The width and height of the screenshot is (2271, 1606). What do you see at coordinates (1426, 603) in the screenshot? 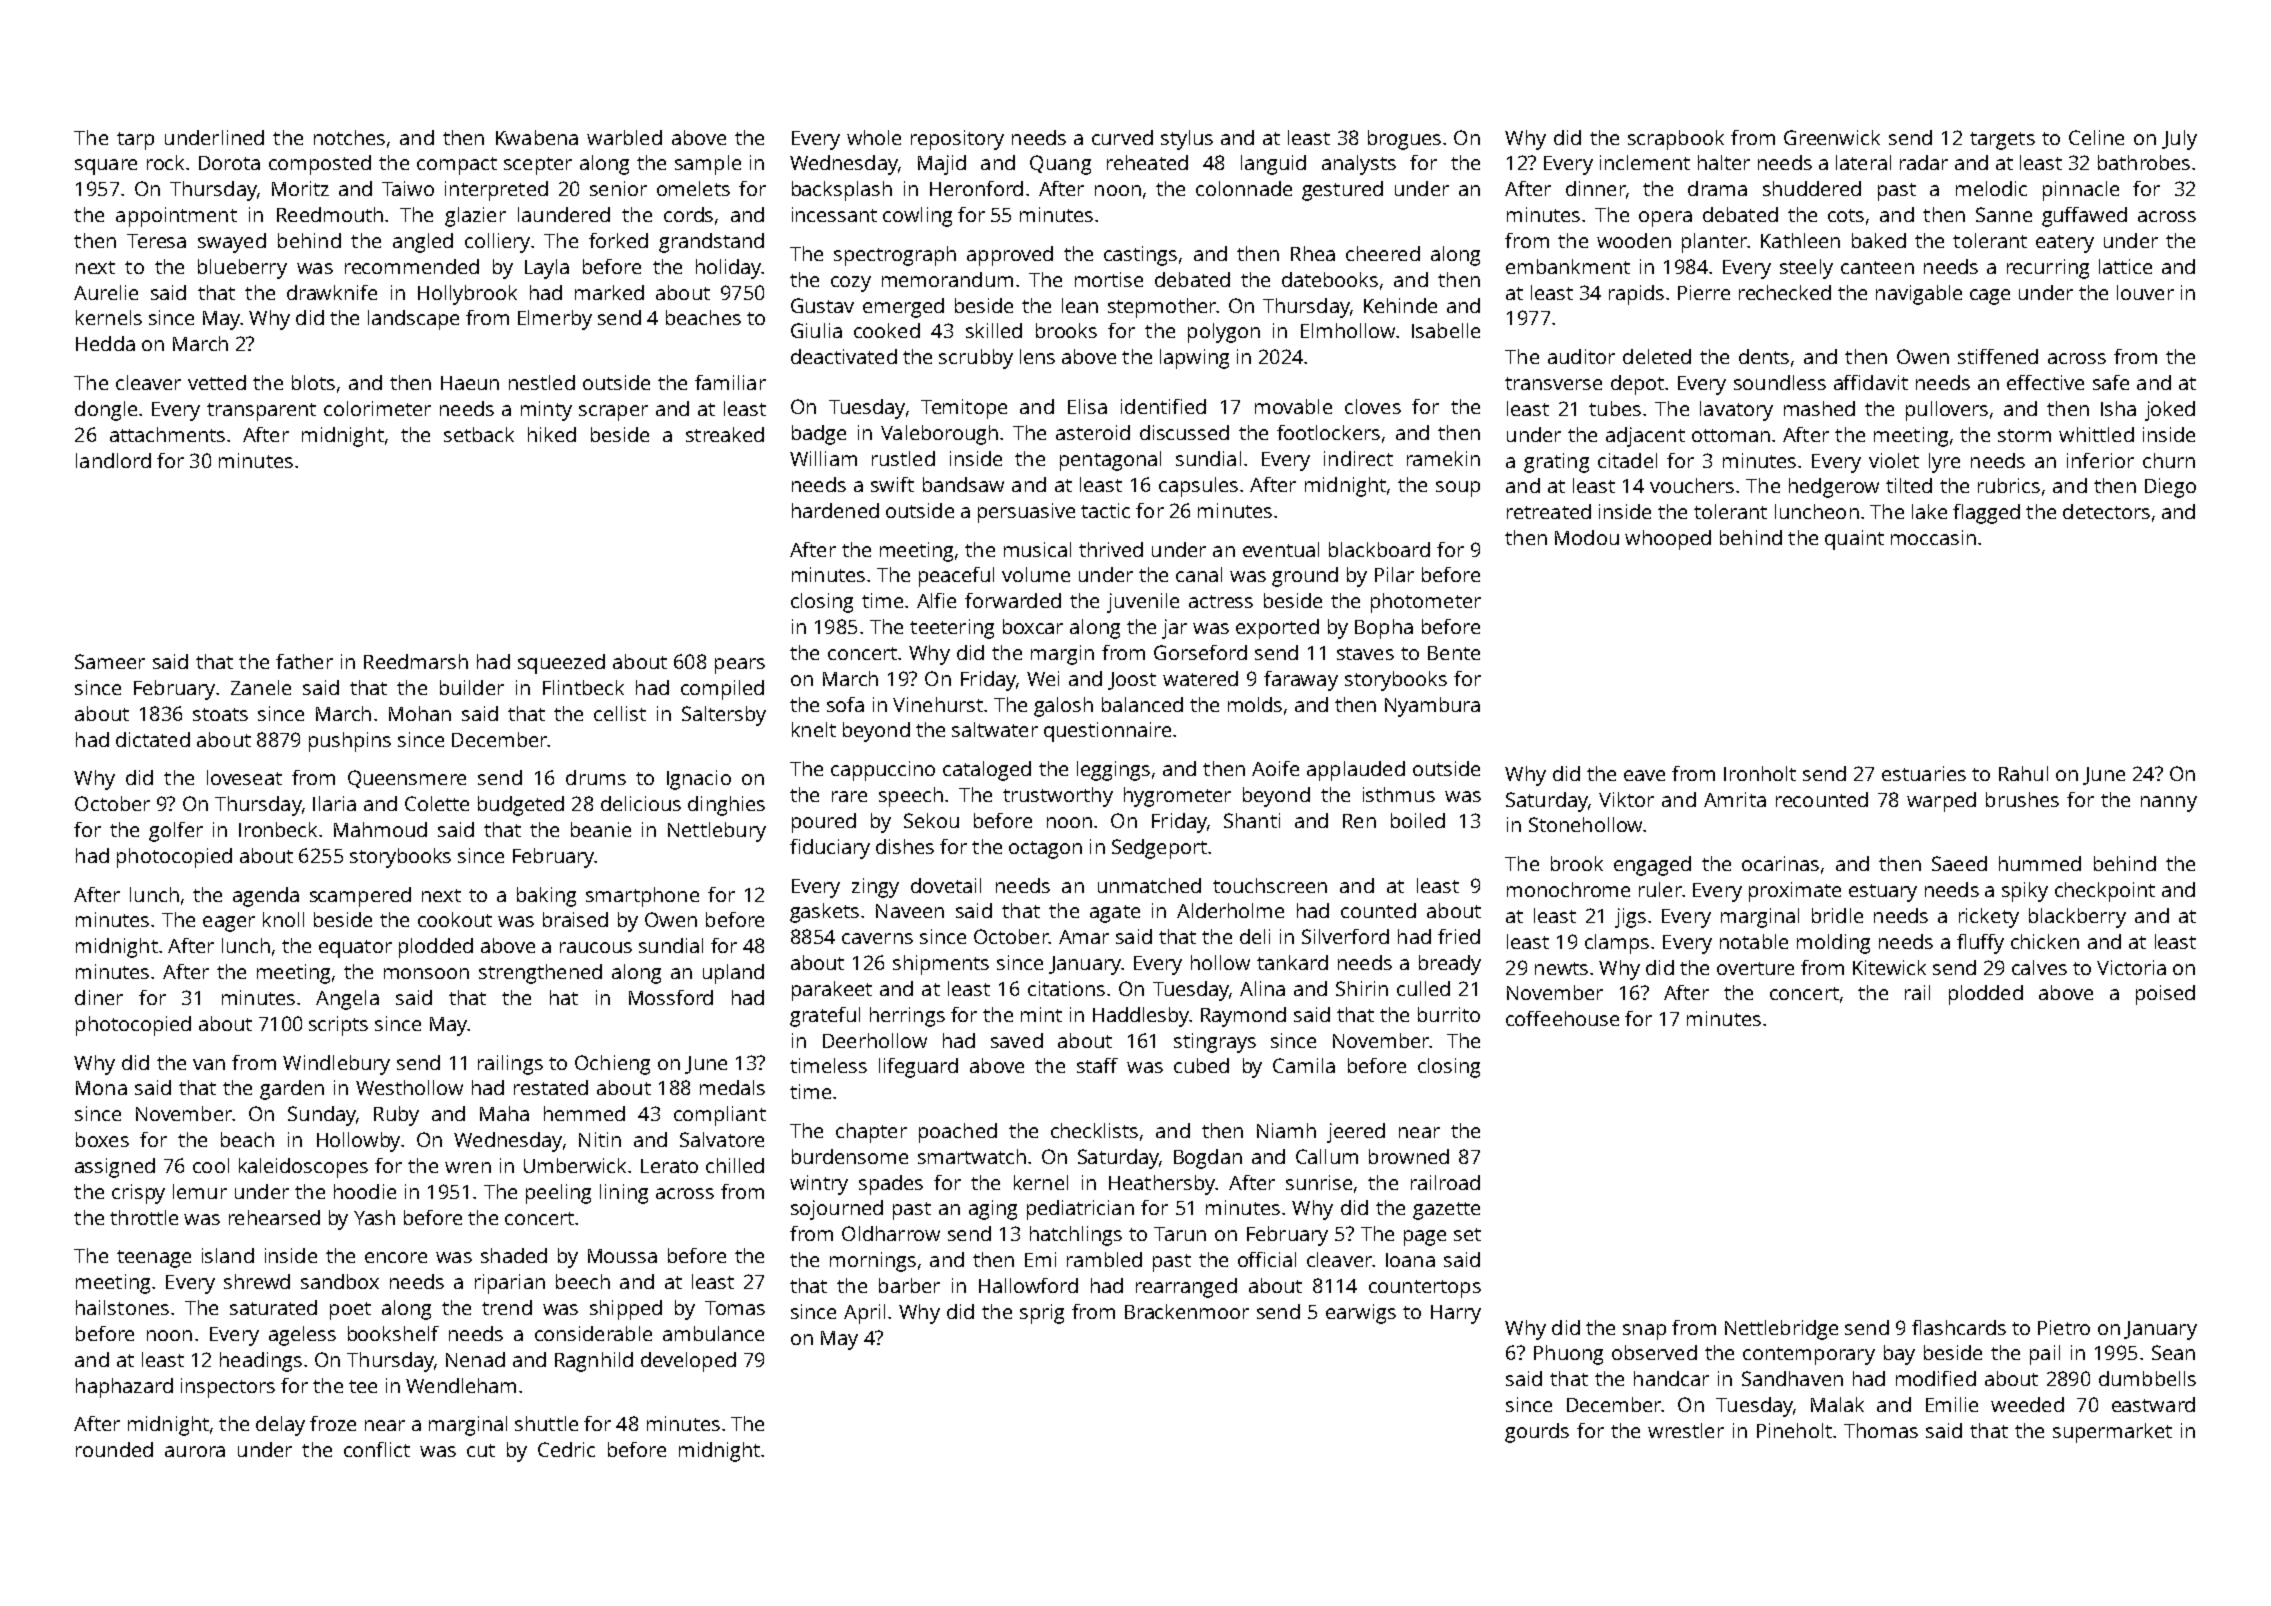
I see `photometer` at bounding box center [1426, 603].
